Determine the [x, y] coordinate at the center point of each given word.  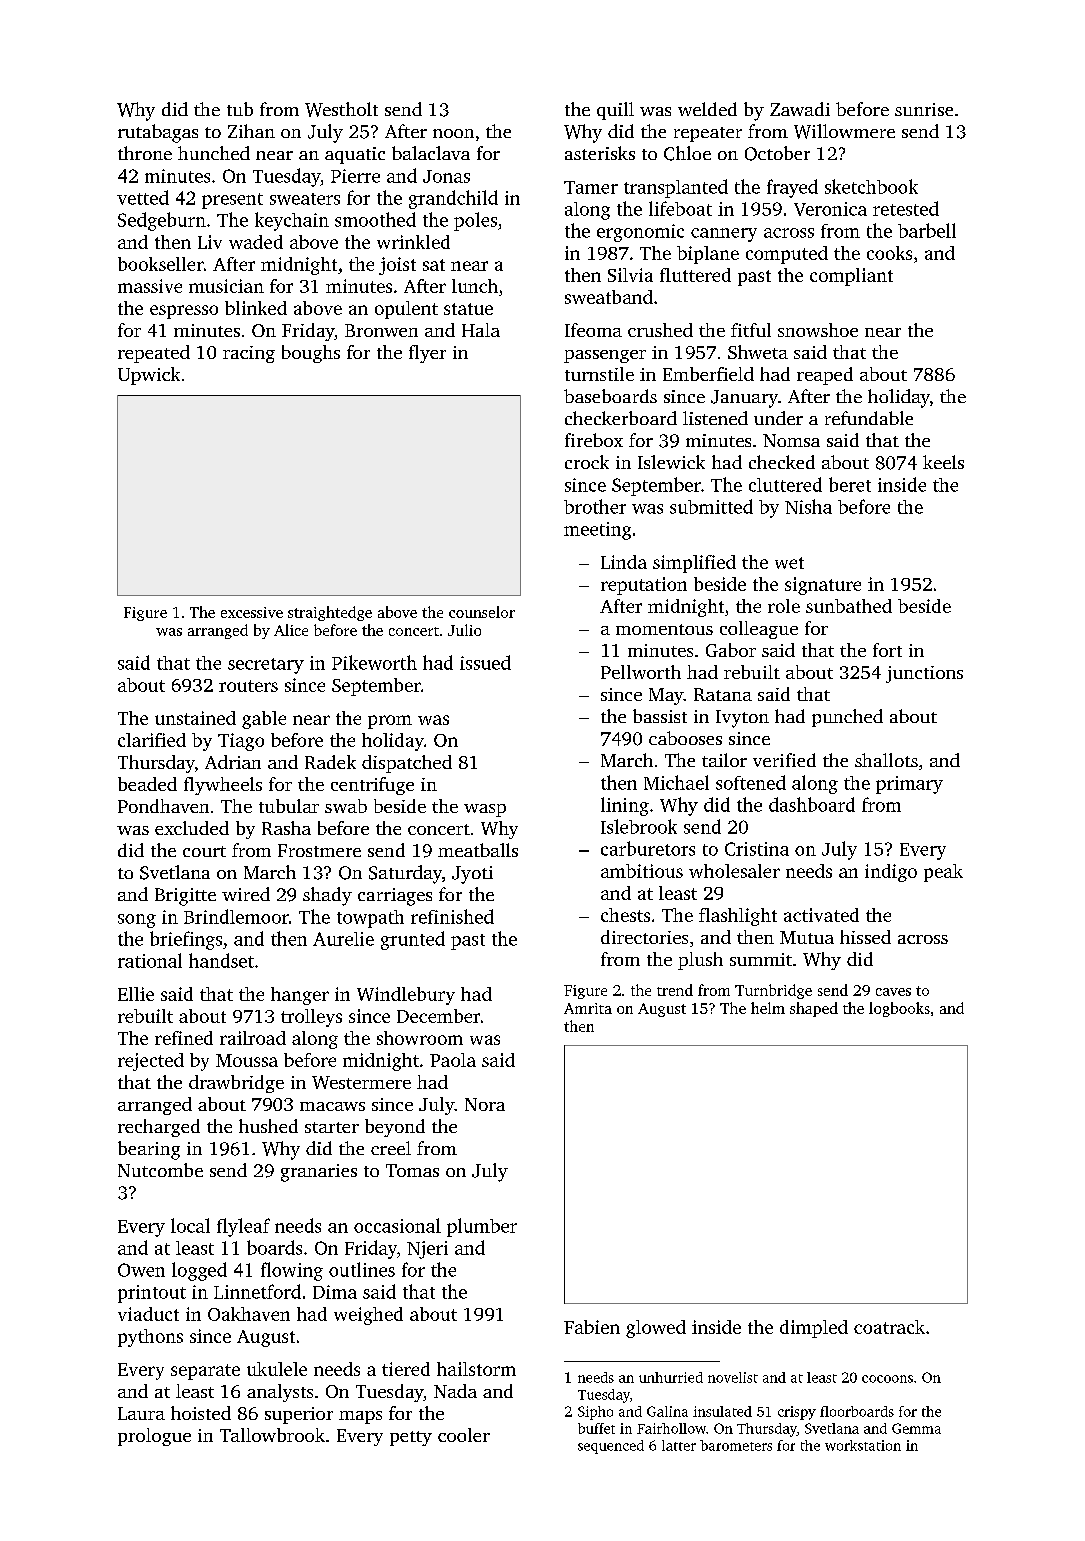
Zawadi [800, 109]
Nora [485, 1104]
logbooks [899, 1009]
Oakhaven [249, 1314]
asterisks [600, 153]
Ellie [136, 994]
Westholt [341, 109]
